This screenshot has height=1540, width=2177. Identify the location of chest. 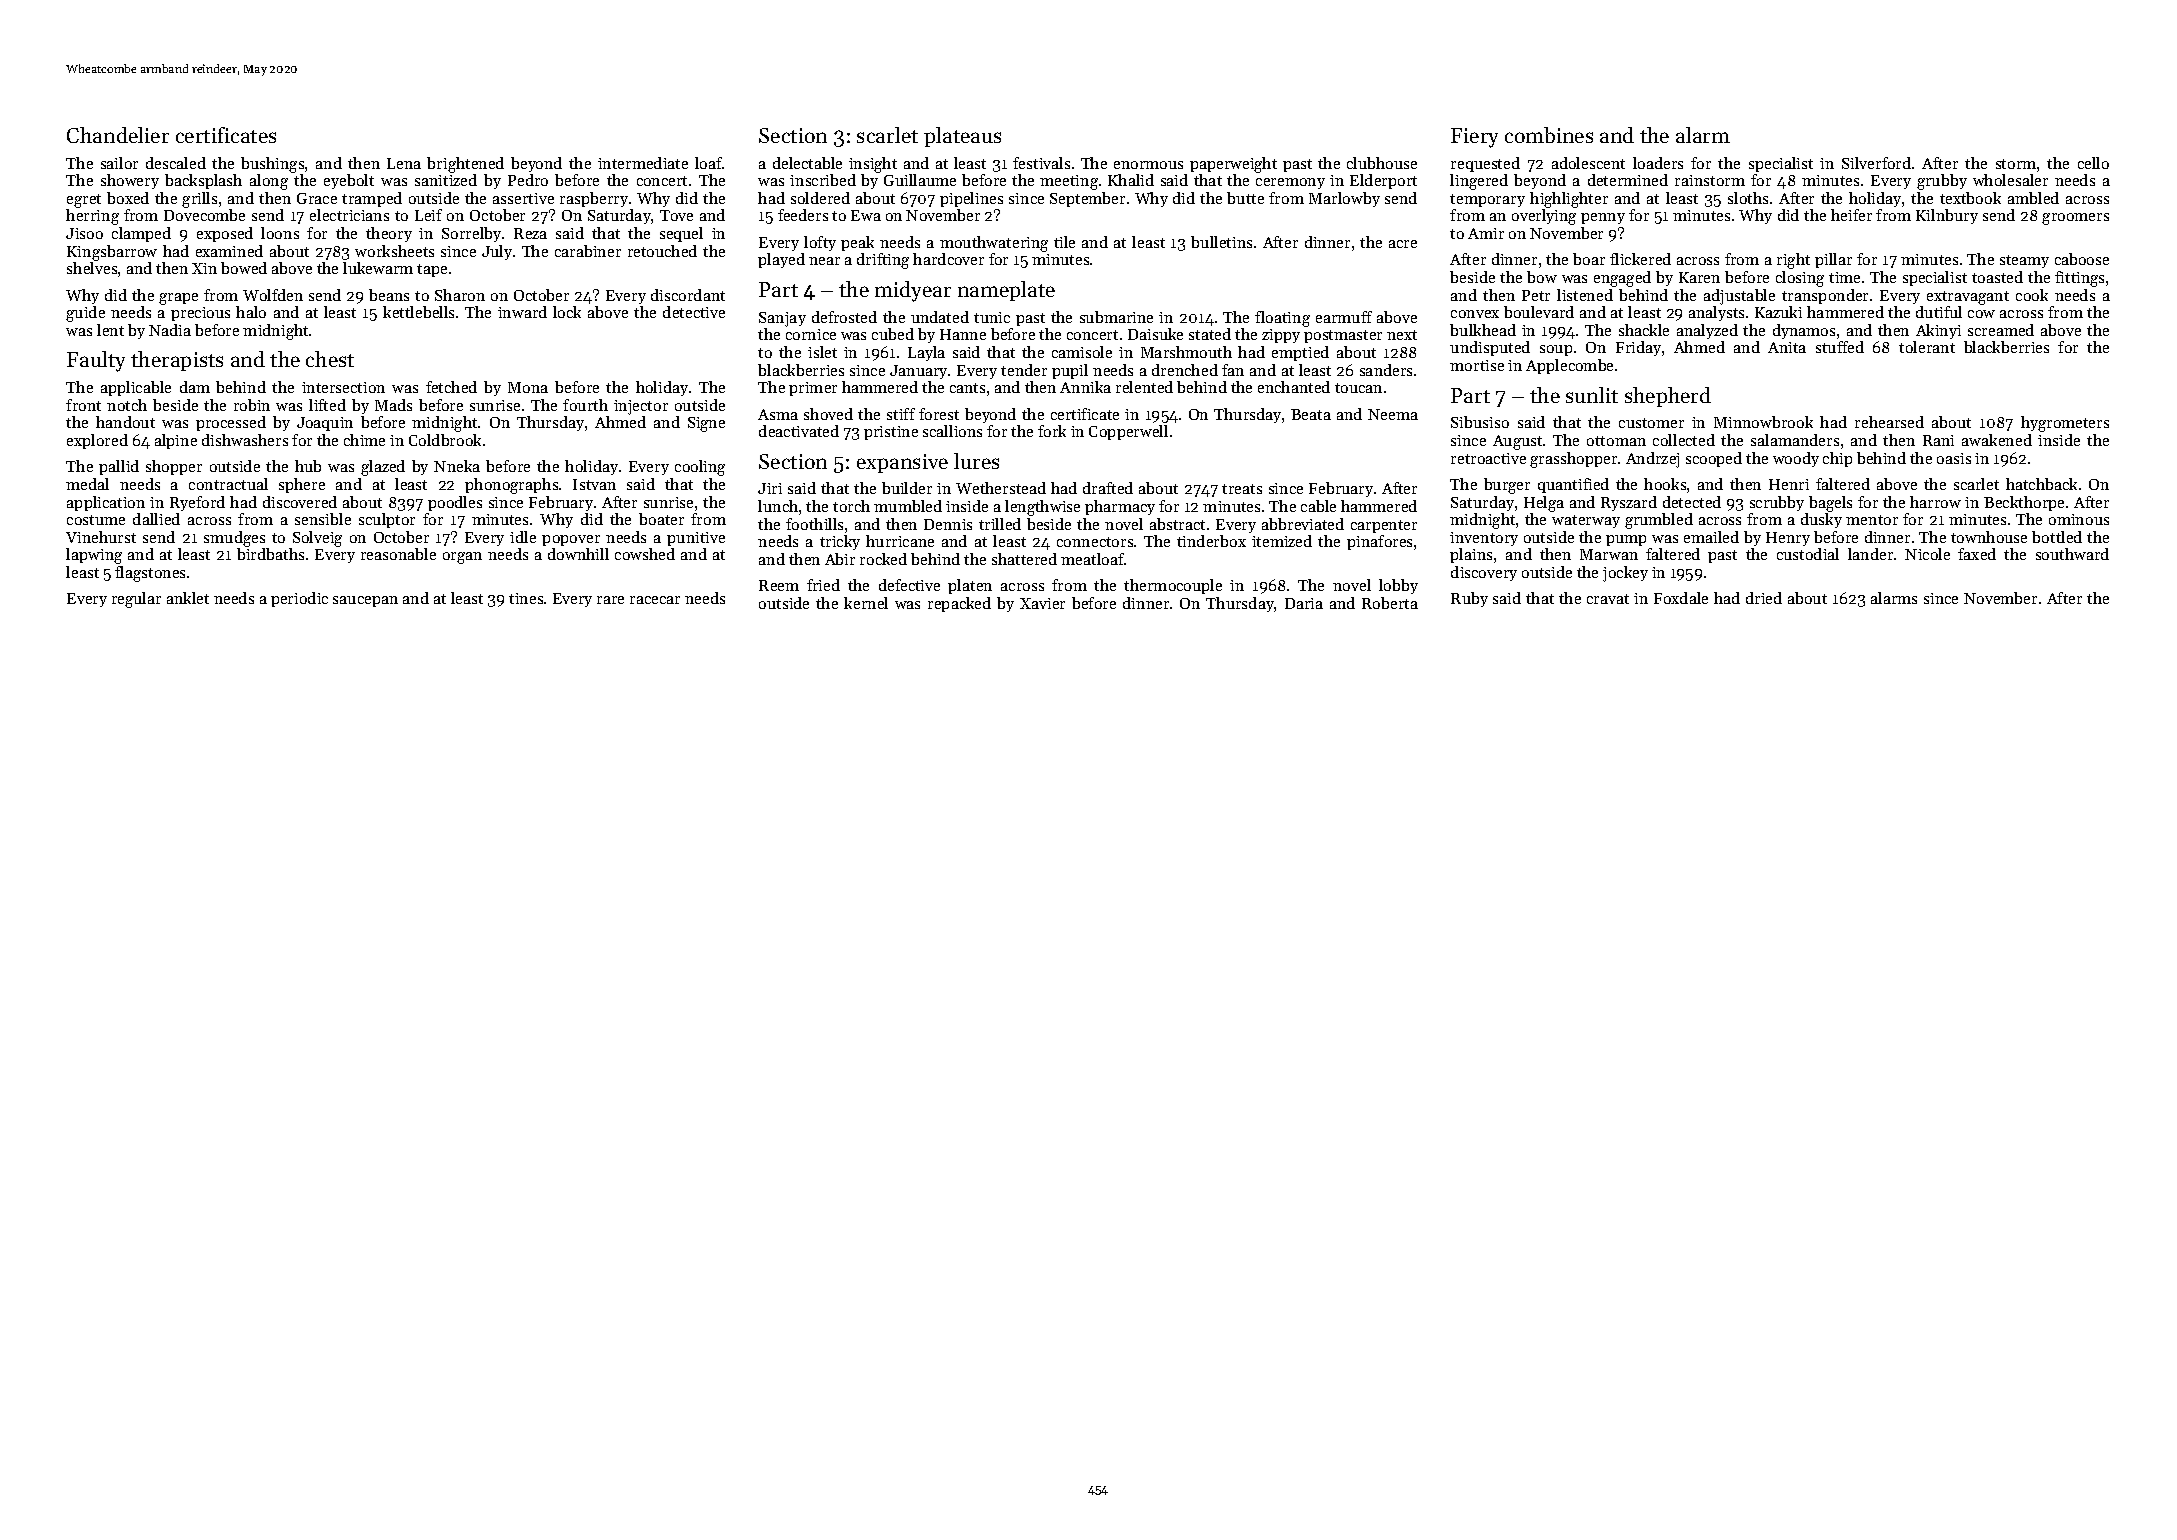
(330, 359).
